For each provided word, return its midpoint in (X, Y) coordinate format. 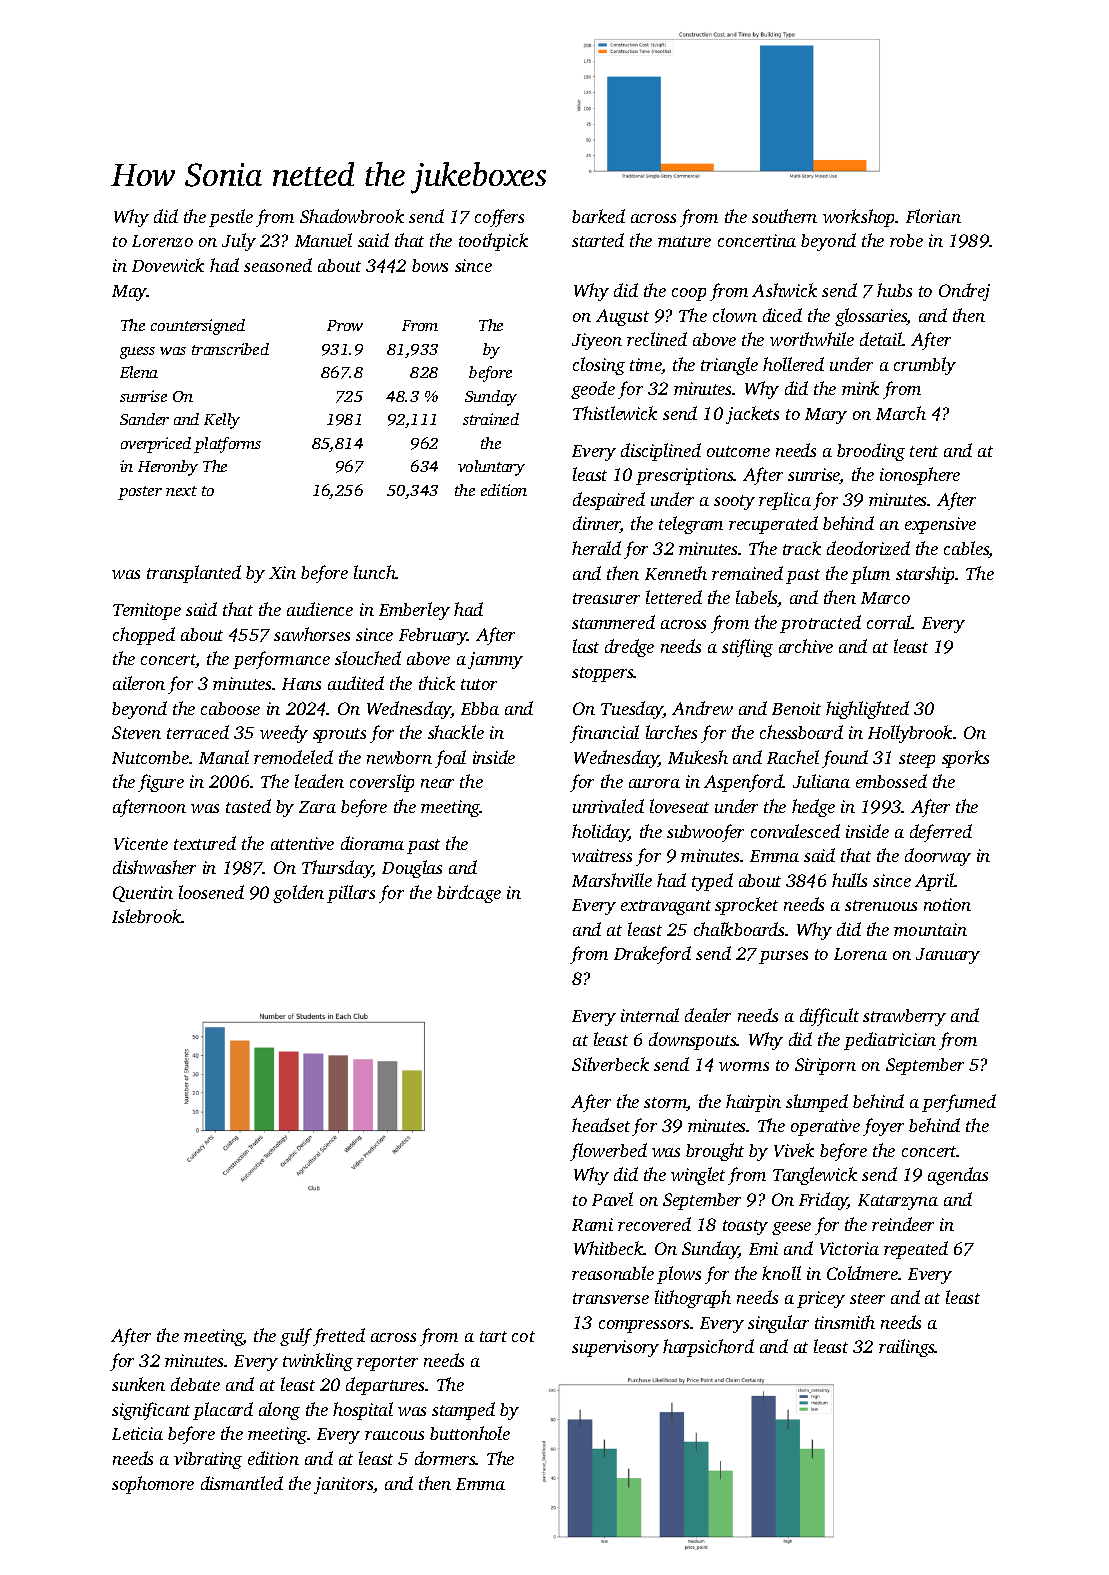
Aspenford (743, 783)
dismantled (242, 1483)
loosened (211, 892)
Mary (826, 416)
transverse (611, 1298)
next (181, 491)
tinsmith (845, 1322)
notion (947, 904)
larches (671, 732)
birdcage (469, 894)
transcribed (230, 349)
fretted (339, 1337)
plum (870, 575)
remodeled (293, 757)
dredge (629, 648)
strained (491, 419)
